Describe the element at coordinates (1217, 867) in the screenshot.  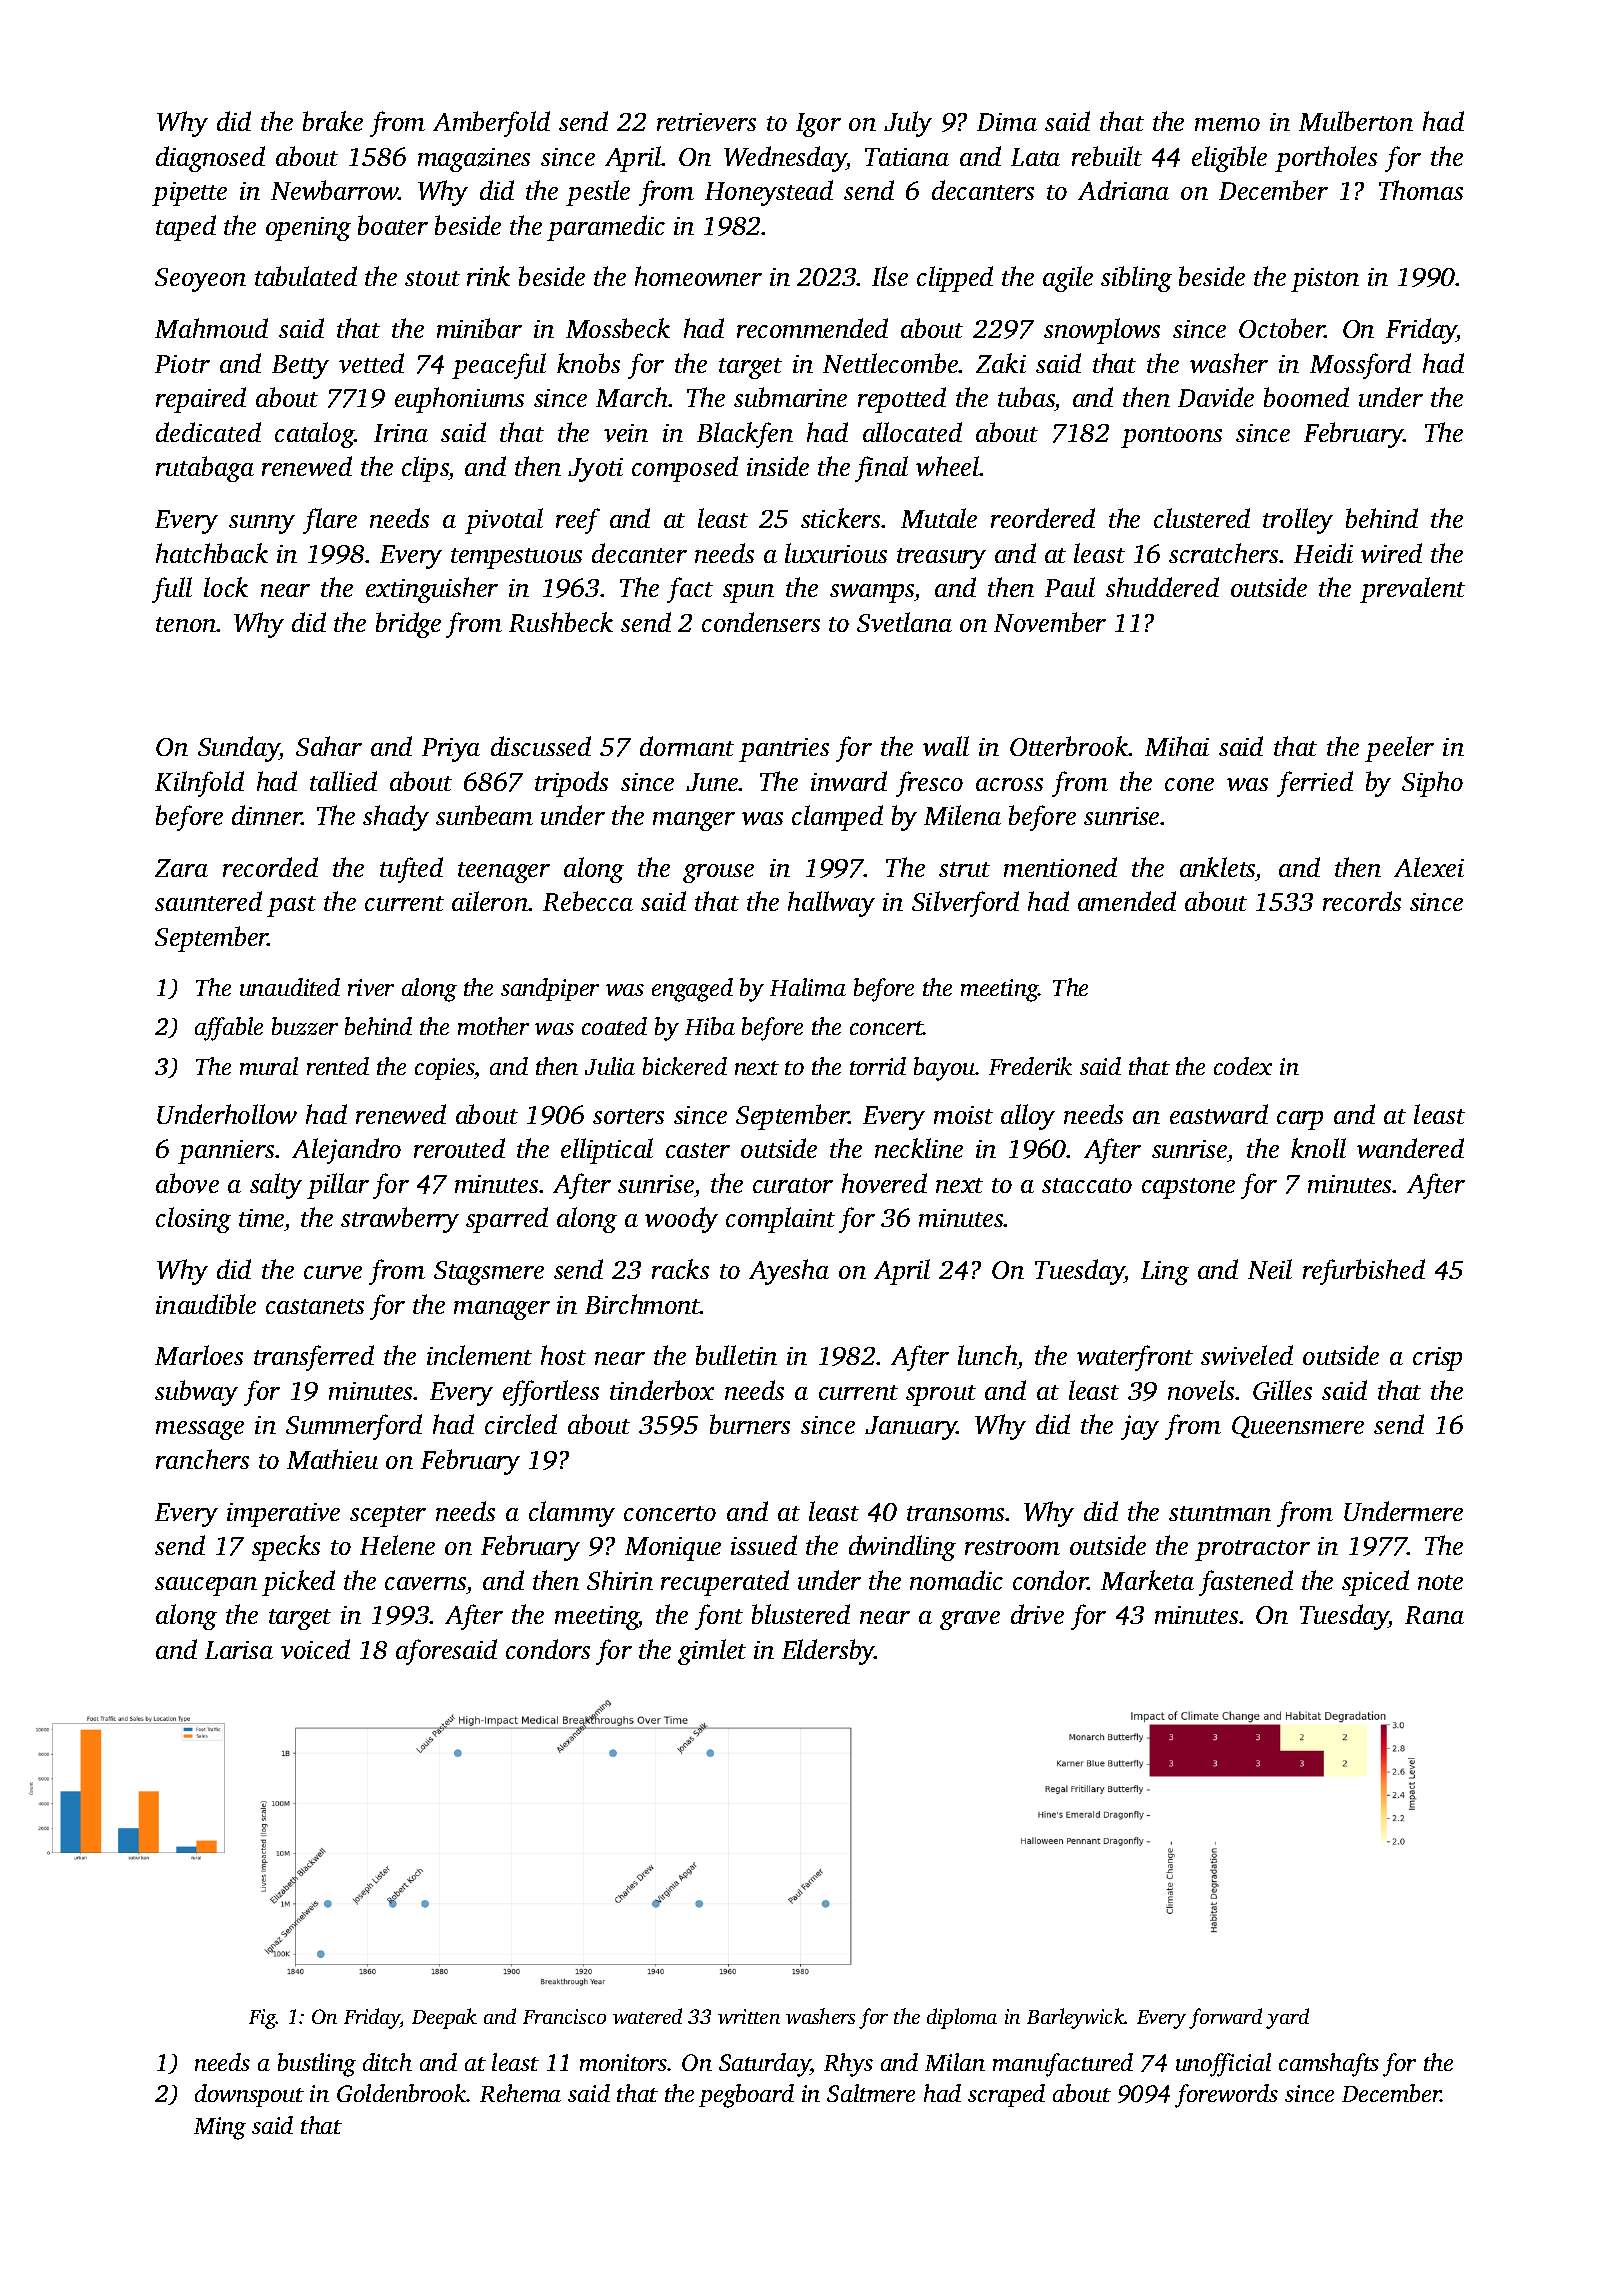
I see `anklets` at that location.
